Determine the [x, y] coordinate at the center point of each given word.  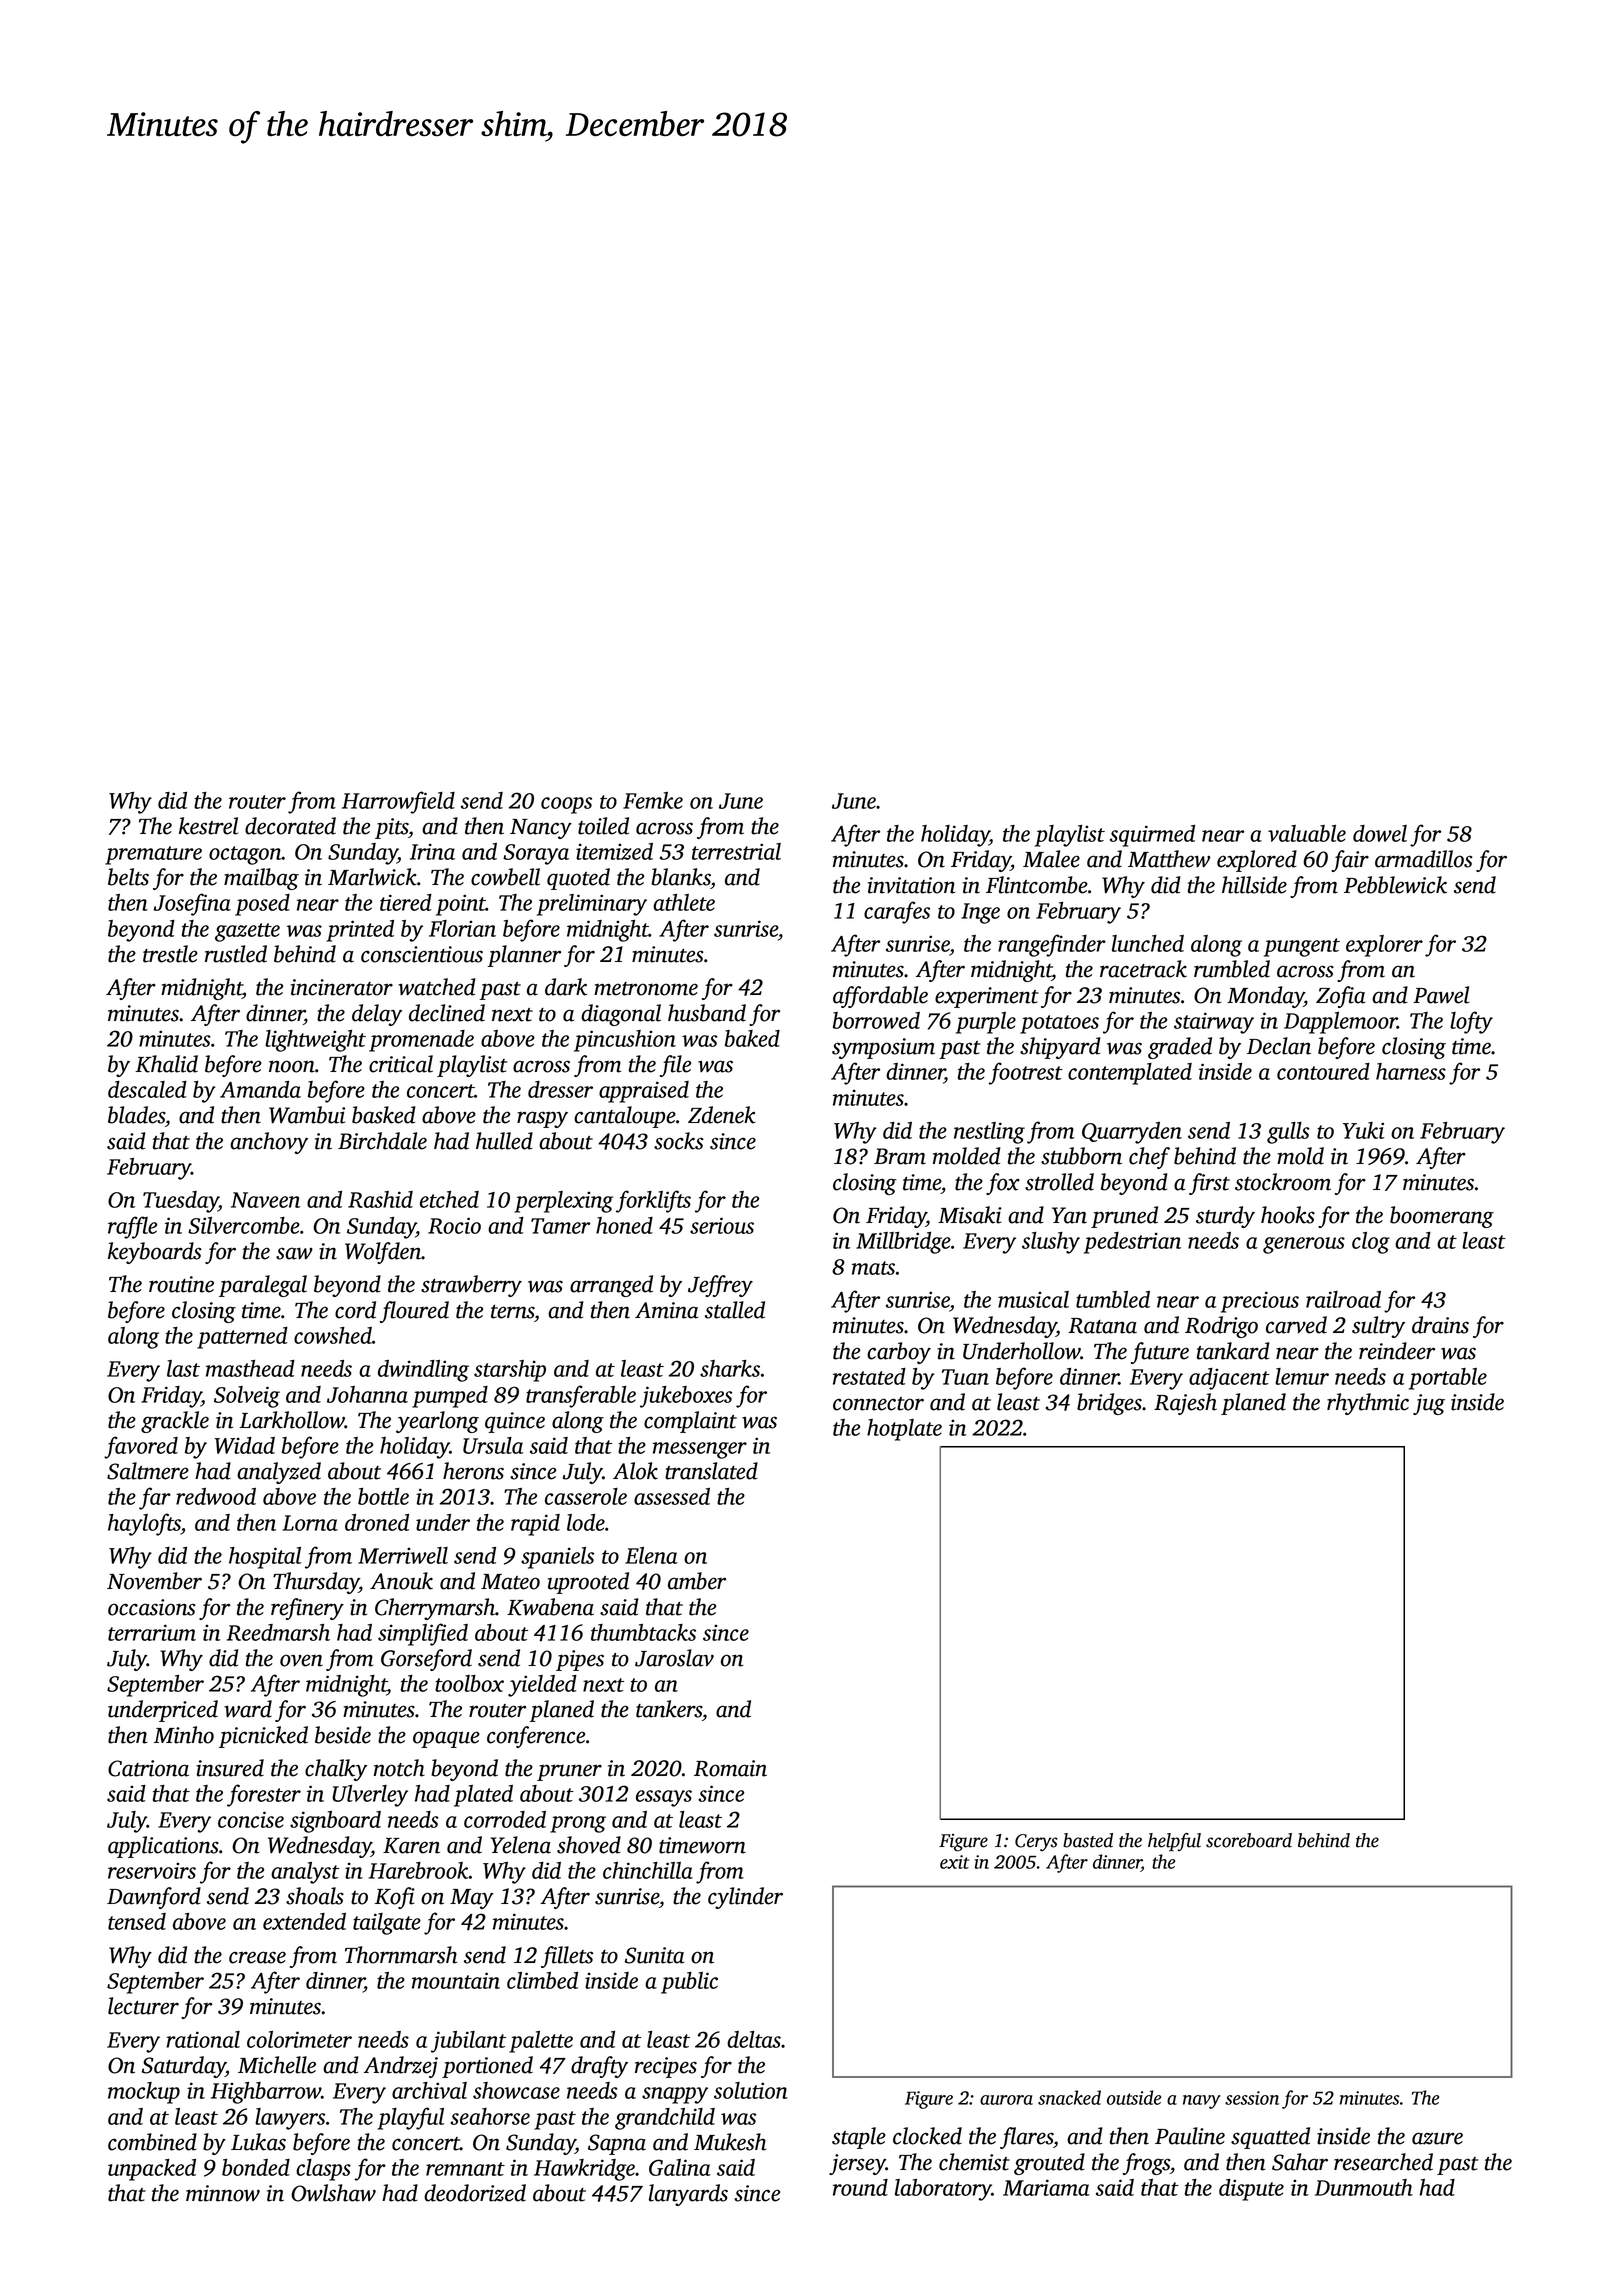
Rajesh [1185, 1404]
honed [624, 1225]
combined [152, 2142]
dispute [1251, 2190]
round [860, 2187]
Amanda [260, 1089]
